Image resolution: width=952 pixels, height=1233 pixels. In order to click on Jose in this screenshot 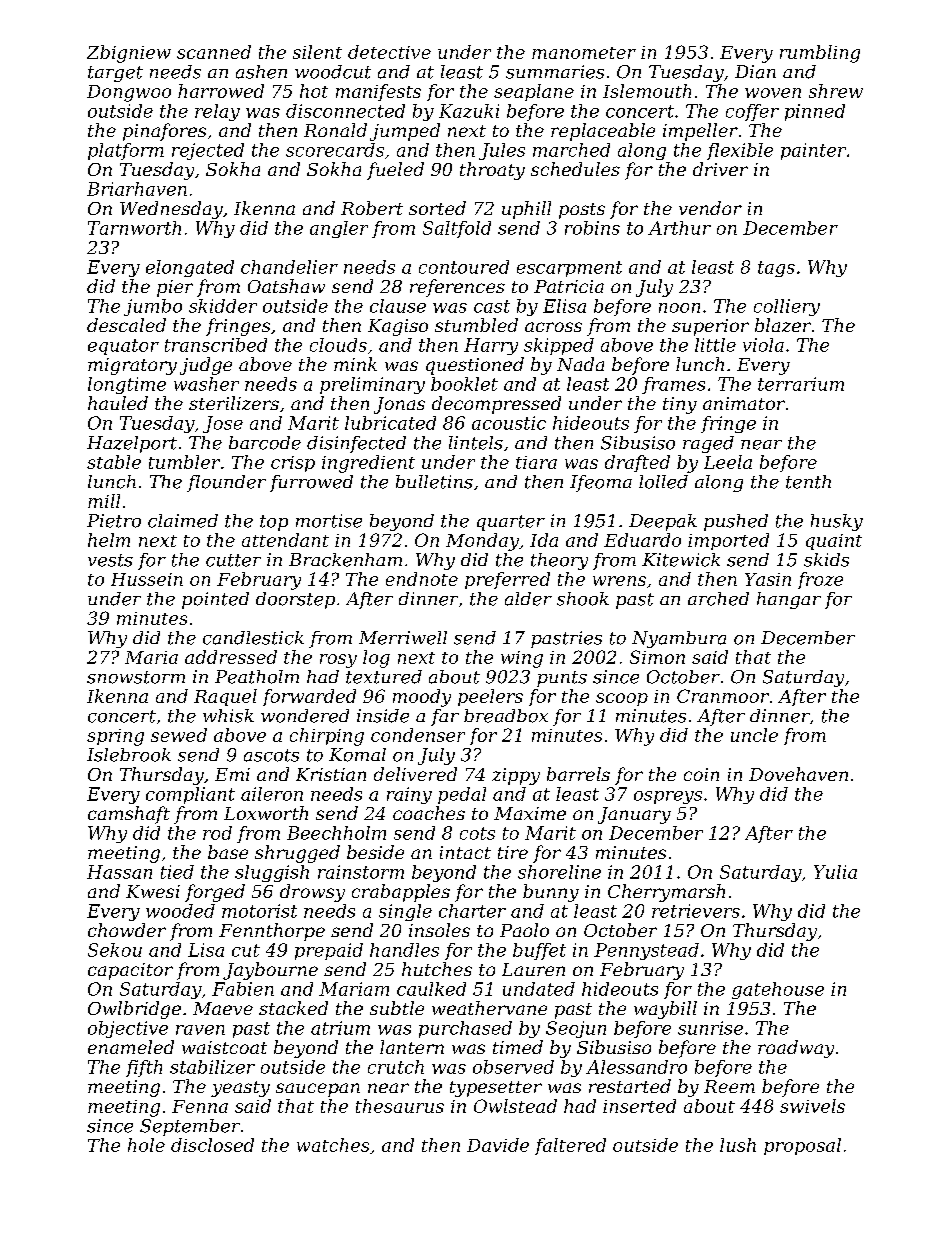, I will do `click(223, 424)`.
